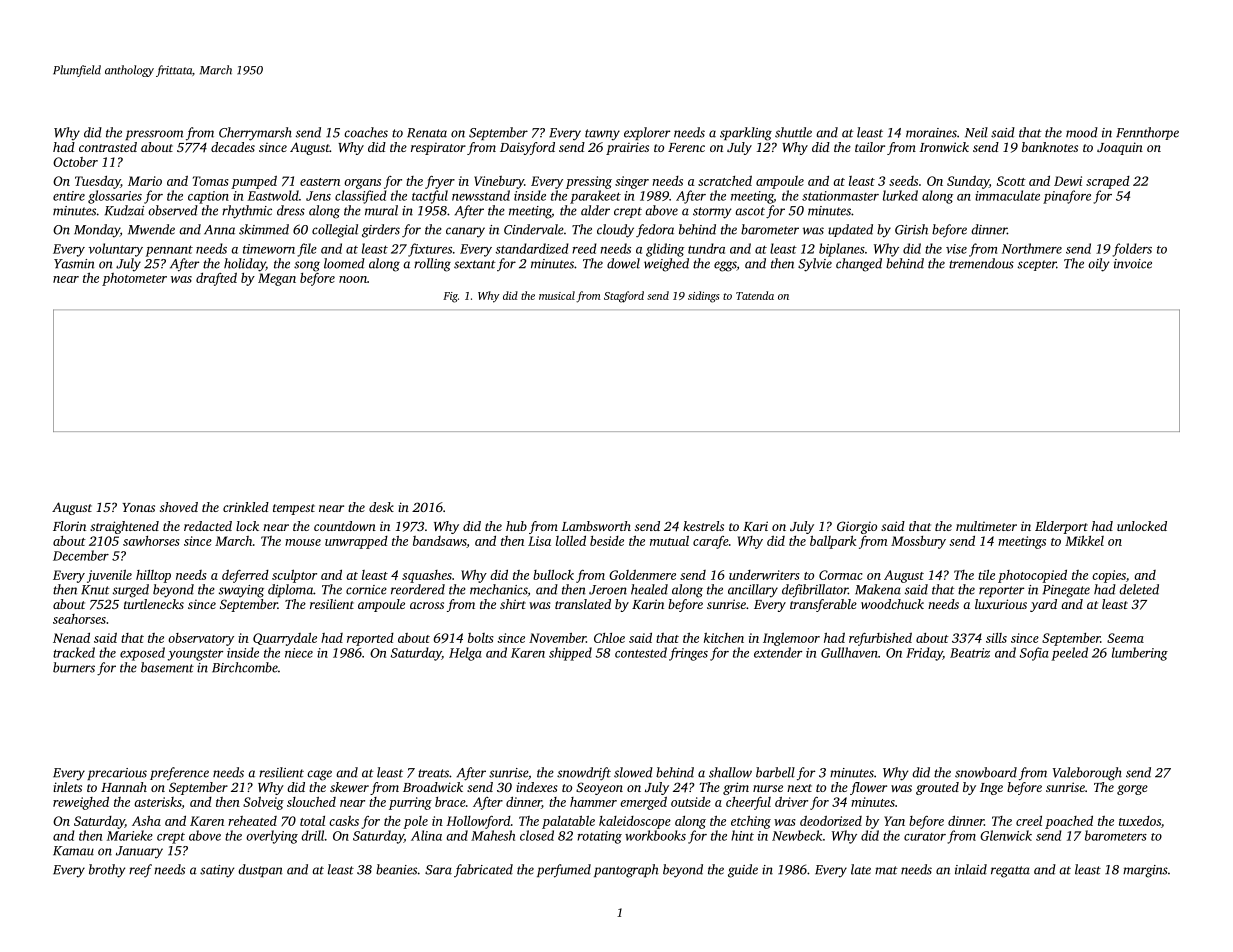  What do you see at coordinates (216, 279) in the screenshot?
I see `drafted` at bounding box center [216, 279].
